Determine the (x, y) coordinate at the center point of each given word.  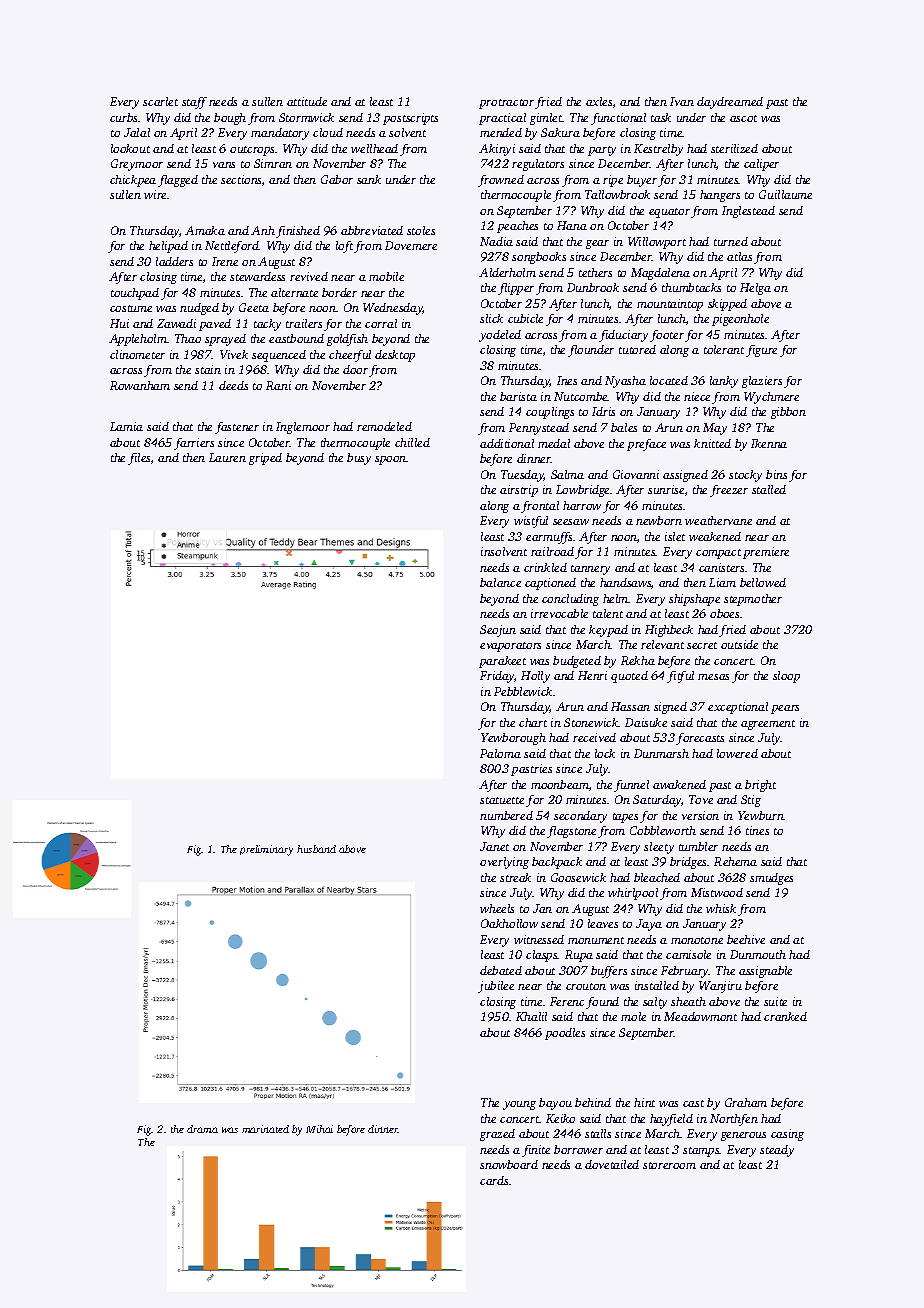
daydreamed (730, 103)
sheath (688, 1001)
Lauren (227, 457)
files (139, 459)
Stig (751, 801)
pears (785, 709)
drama (202, 1129)
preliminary (266, 850)
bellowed (763, 582)
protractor (506, 104)
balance (500, 582)
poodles (565, 1034)
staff (194, 103)
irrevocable (559, 613)
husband (316, 849)
